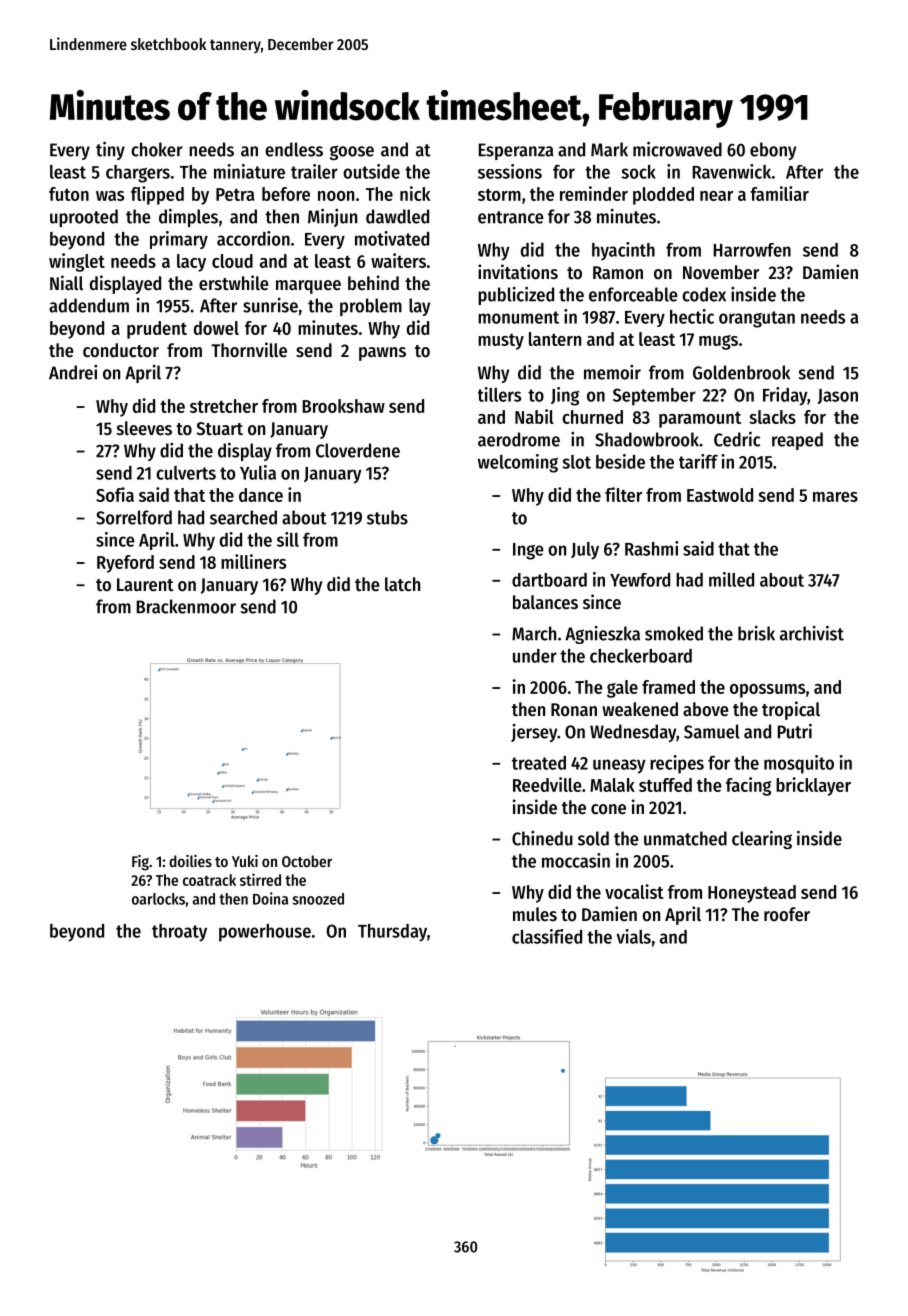 This document has height=1316, width=908. What do you see at coordinates (352, 152) in the document?
I see `goose` at bounding box center [352, 152].
